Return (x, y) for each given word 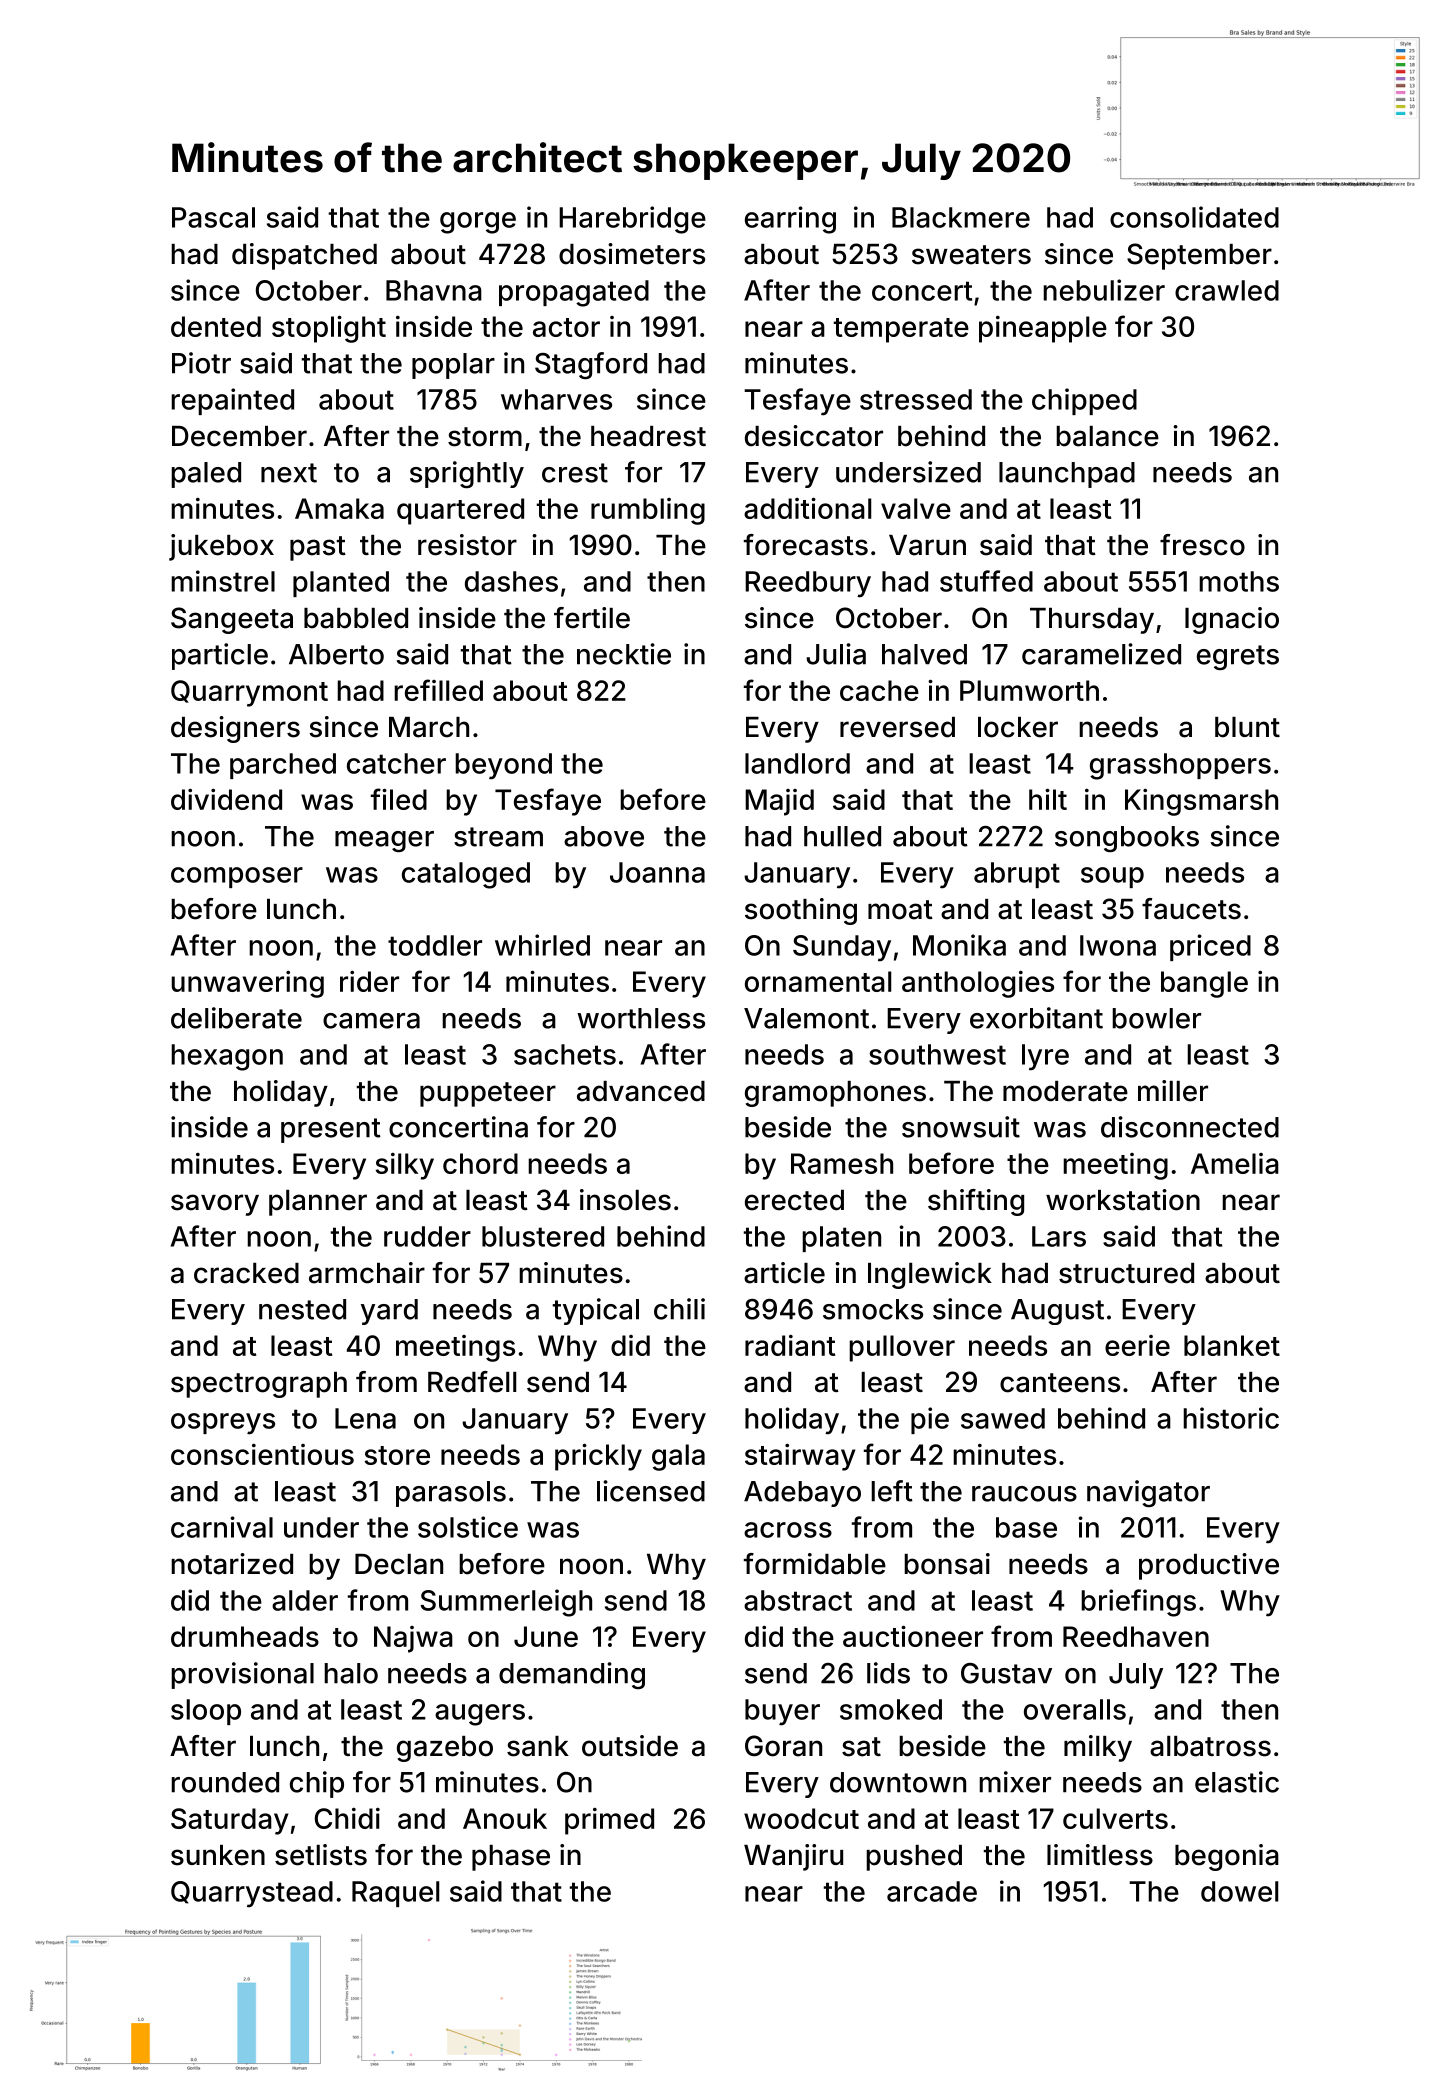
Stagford (591, 365)
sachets (565, 1054)
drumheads (245, 1636)
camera (371, 1021)
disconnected (1190, 1127)
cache (879, 690)
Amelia (1235, 1163)
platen (841, 1239)
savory (215, 1205)
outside (630, 1746)
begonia (1227, 1857)
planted (341, 584)
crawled (1227, 290)
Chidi (347, 1818)
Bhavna (434, 290)
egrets (1238, 657)
